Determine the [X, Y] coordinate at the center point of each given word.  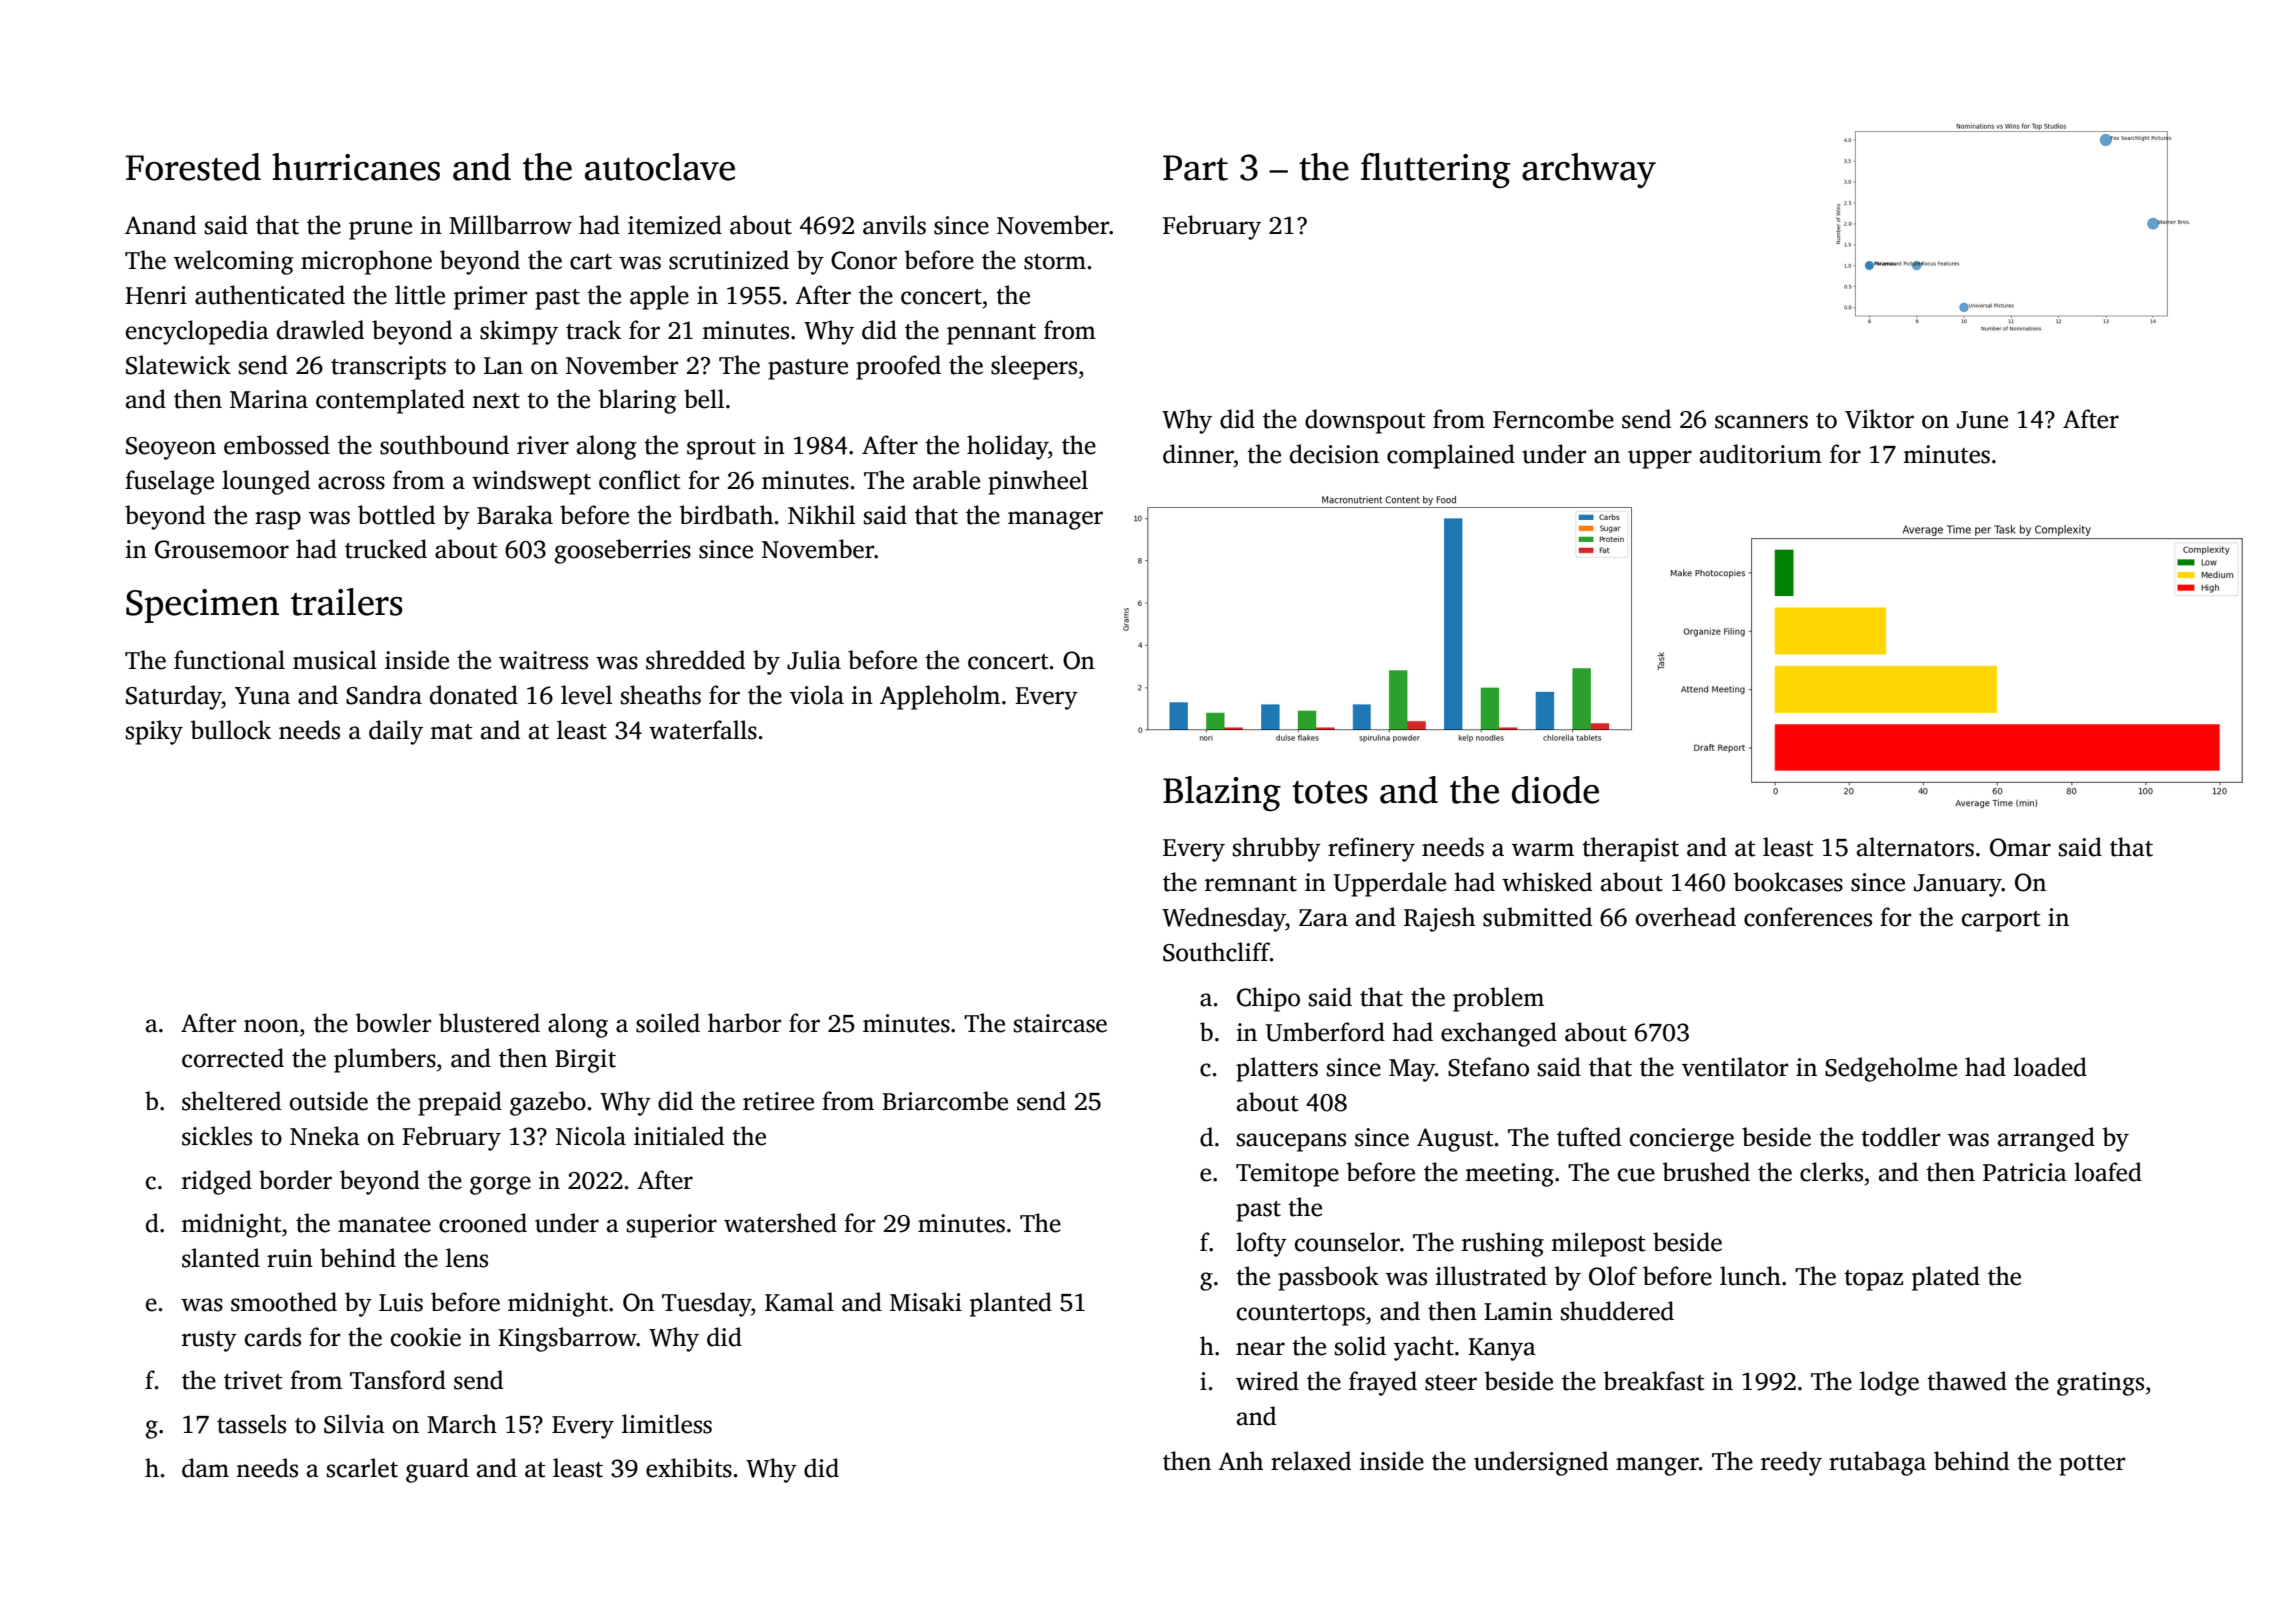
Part [1195, 168]
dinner [1198, 454]
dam [205, 1468]
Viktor [1879, 419]
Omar [2020, 847]
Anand [160, 225]
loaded [2050, 1067]
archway [1589, 170]
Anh [1240, 1460]
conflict [639, 480]
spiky [154, 732]
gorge [500, 1185]
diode [1555, 790]
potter [2092, 1465]
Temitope [1287, 1175]
